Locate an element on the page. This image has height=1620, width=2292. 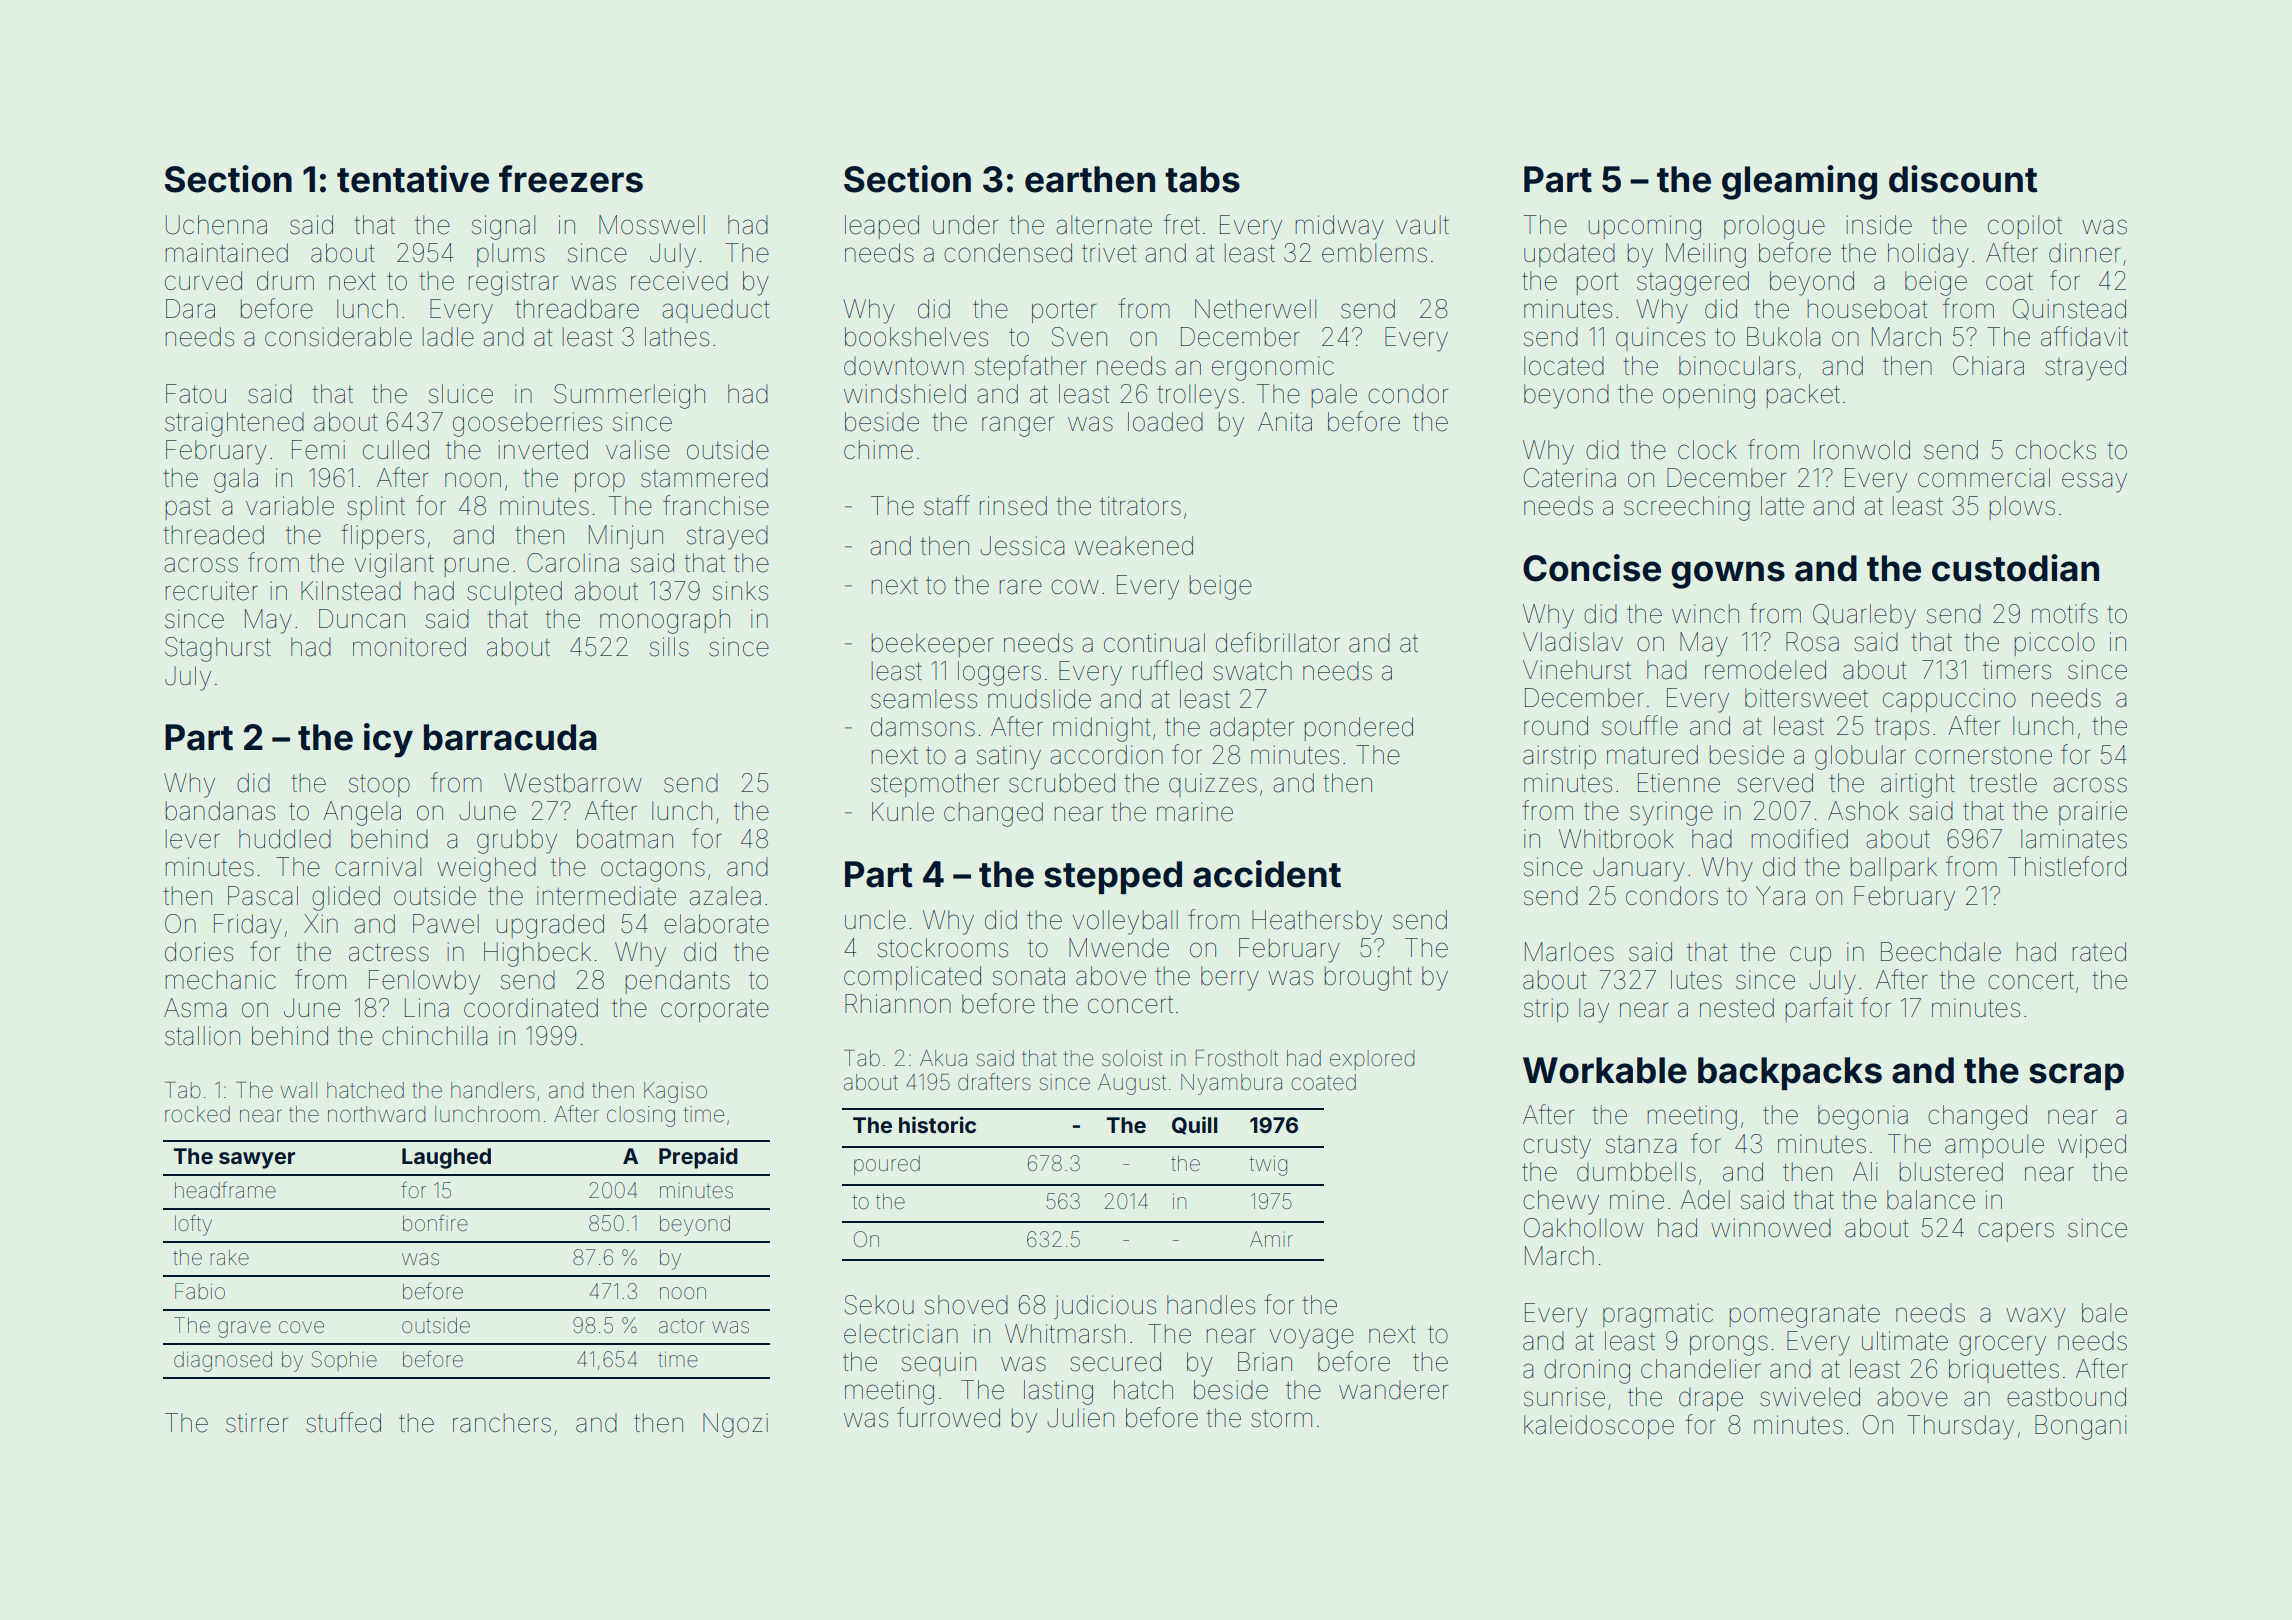
furrowed is located at coordinates (948, 1417).
